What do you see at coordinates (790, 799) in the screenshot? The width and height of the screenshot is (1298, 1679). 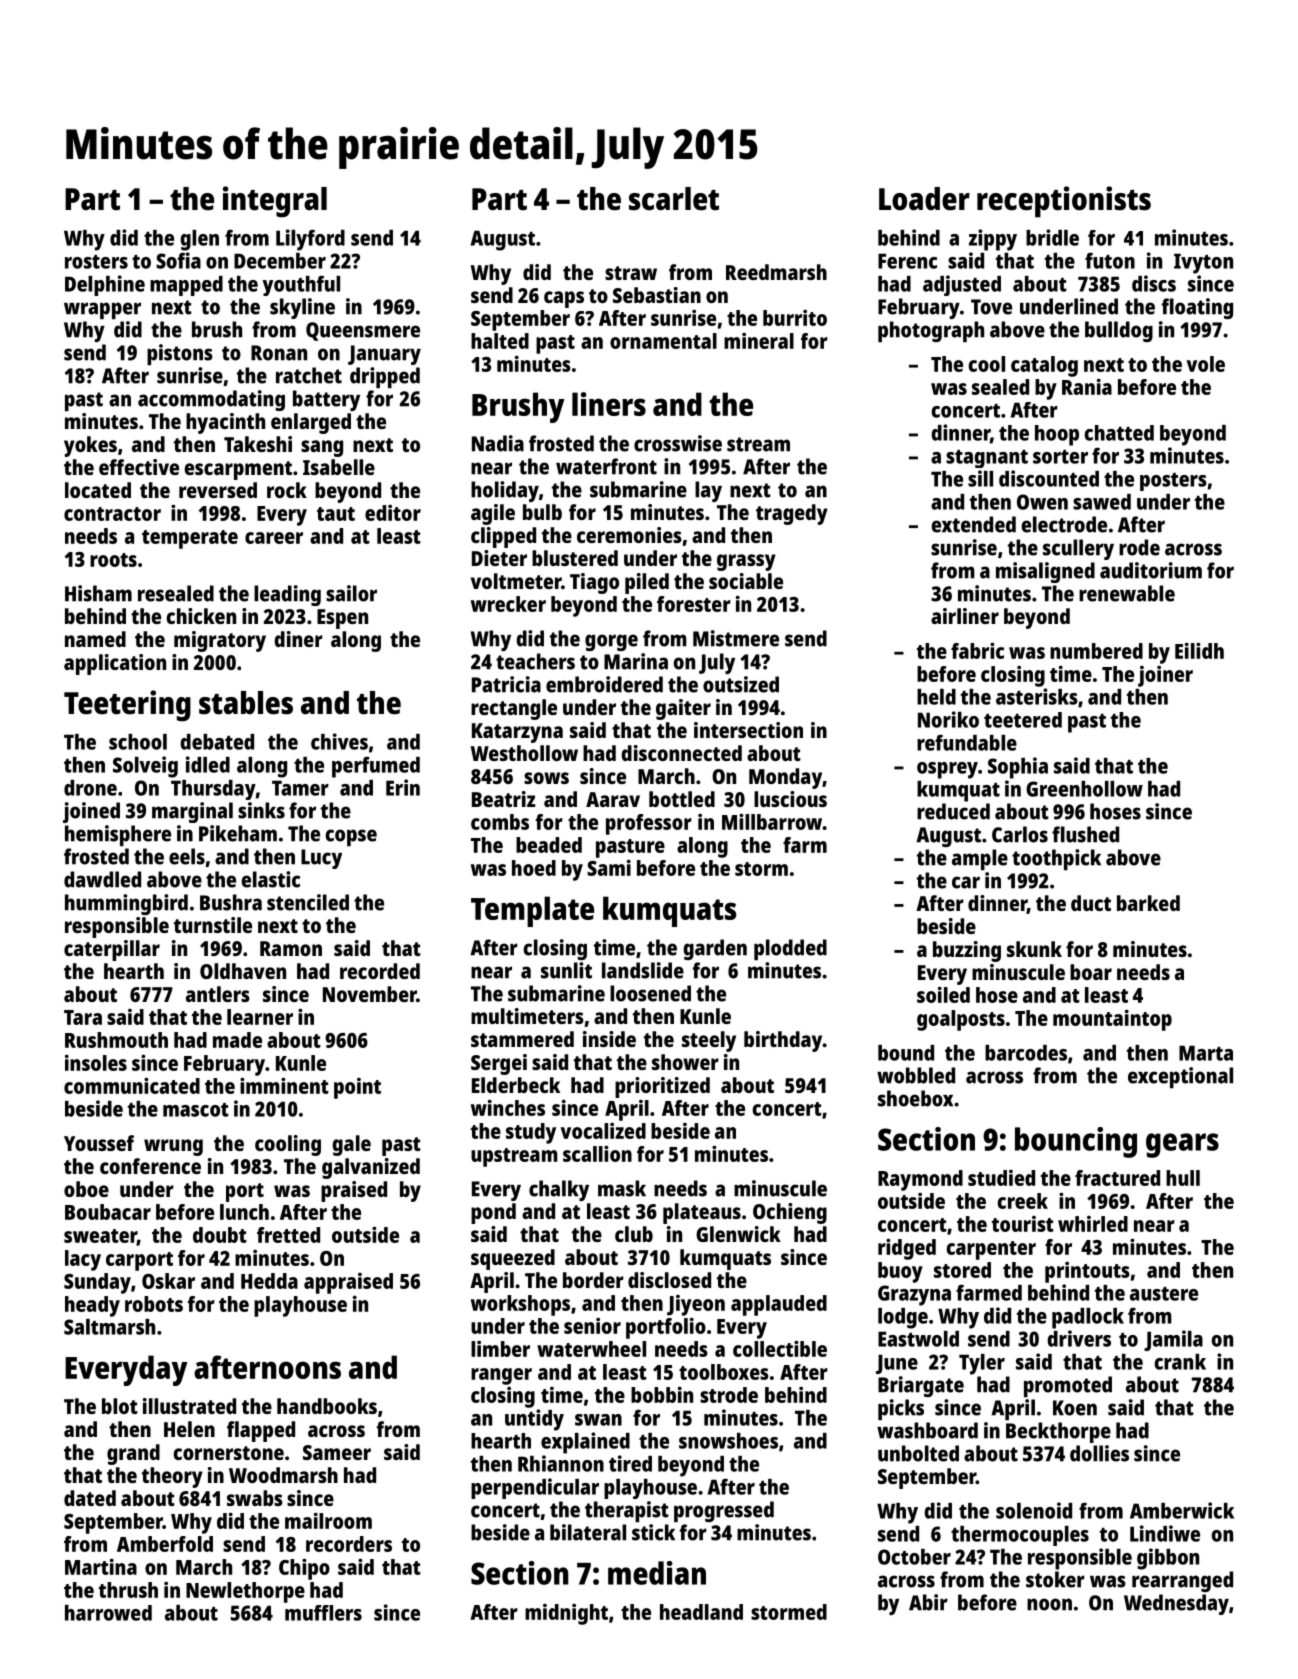 I see `luscious` at bounding box center [790, 799].
